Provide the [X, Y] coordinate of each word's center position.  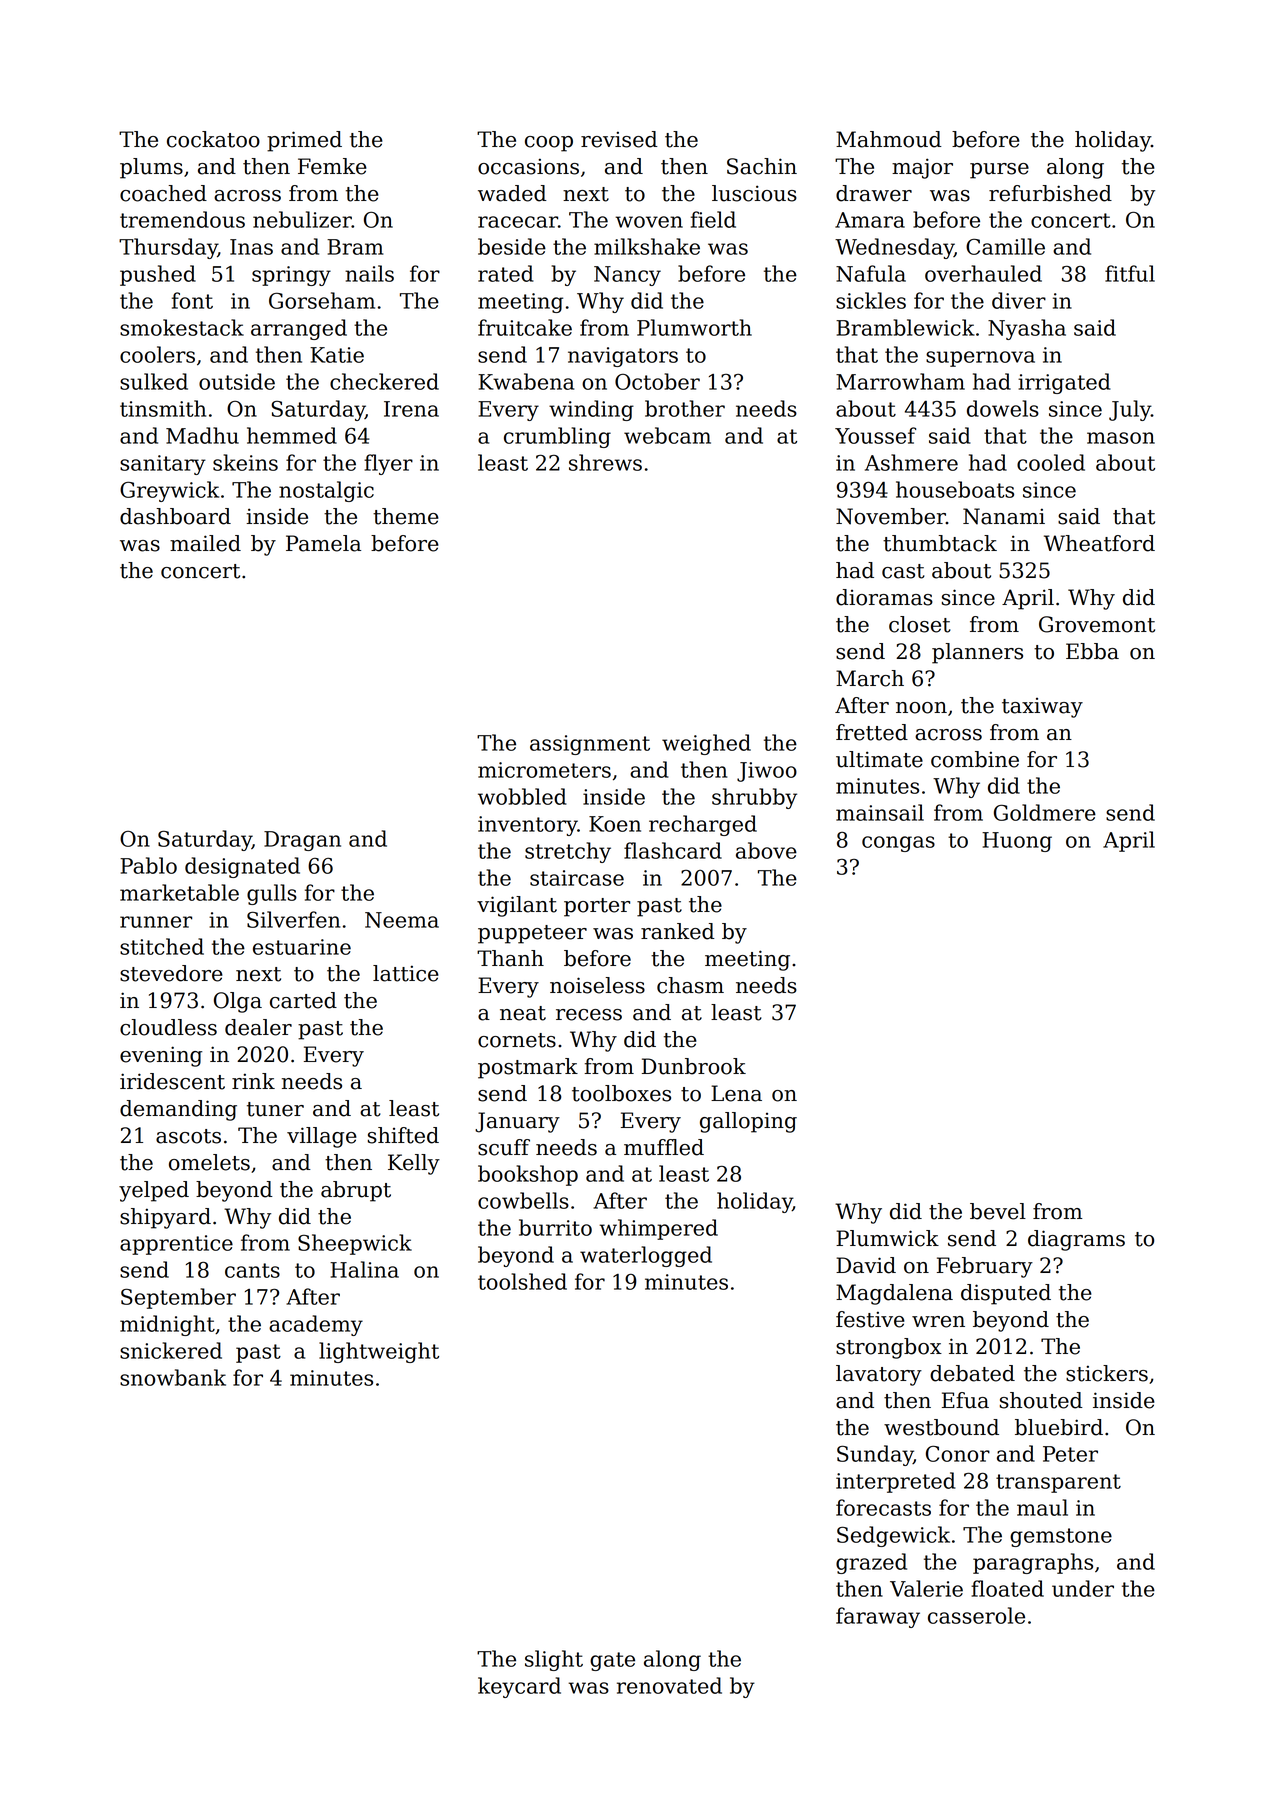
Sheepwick [355, 1244]
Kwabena [526, 381]
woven [649, 222]
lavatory [879, 1375]
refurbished [1050, 193]
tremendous [182, 219]
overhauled [983, 273]
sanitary [163, 465]
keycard [519, 1687]
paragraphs [1033, 1563]
